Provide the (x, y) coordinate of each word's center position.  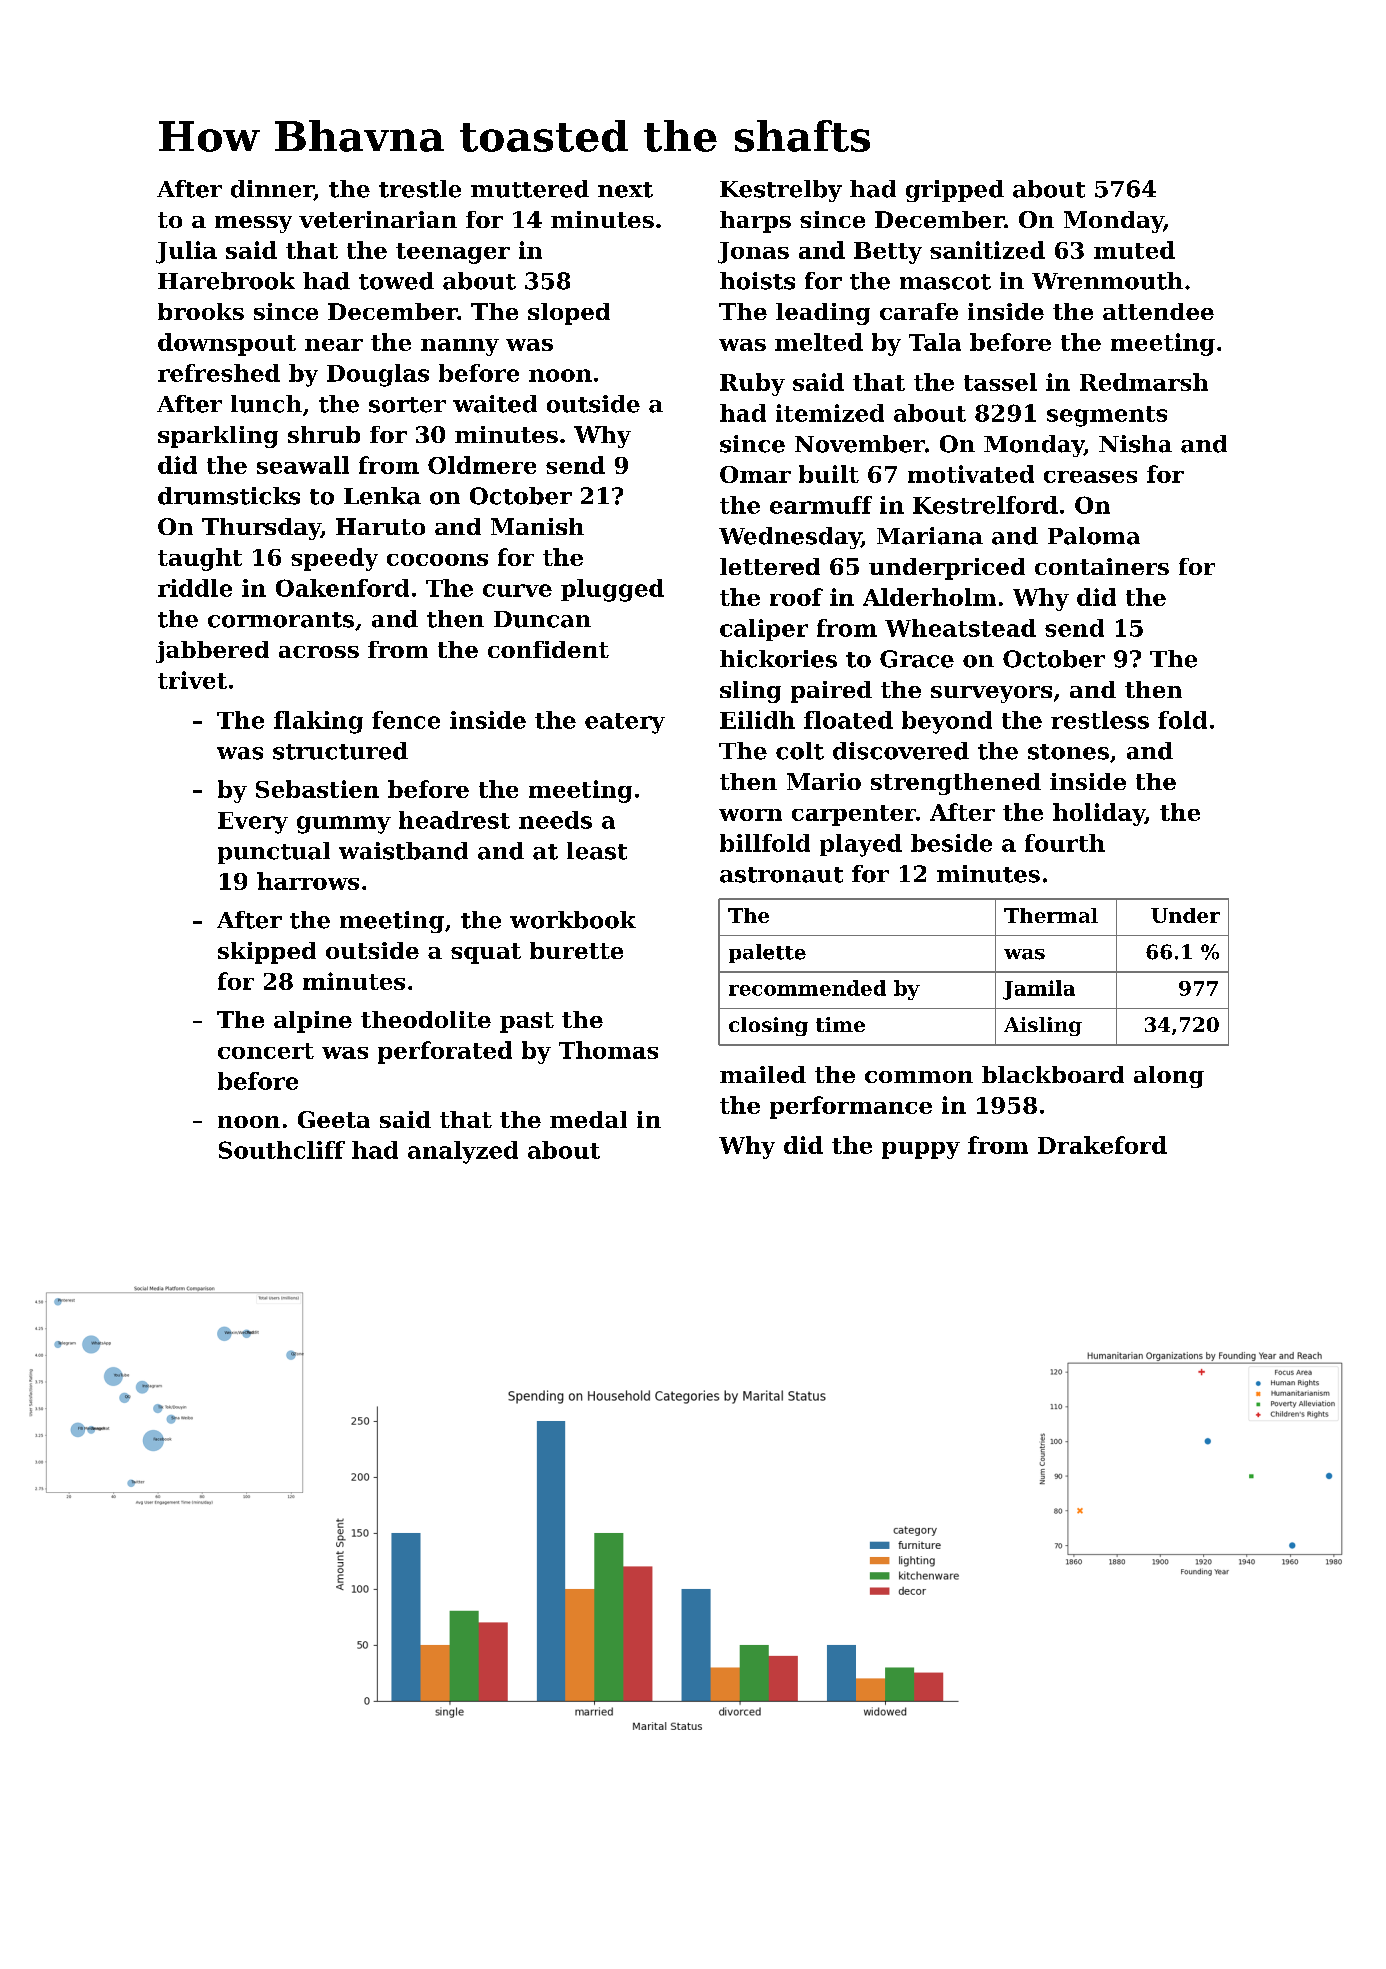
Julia (186, 252)
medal (588, 1119)
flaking (318, 722)
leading (823, 314)
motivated (971, 474)
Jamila (1039, 990)
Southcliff (282, 1150)
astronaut (781, 875)
